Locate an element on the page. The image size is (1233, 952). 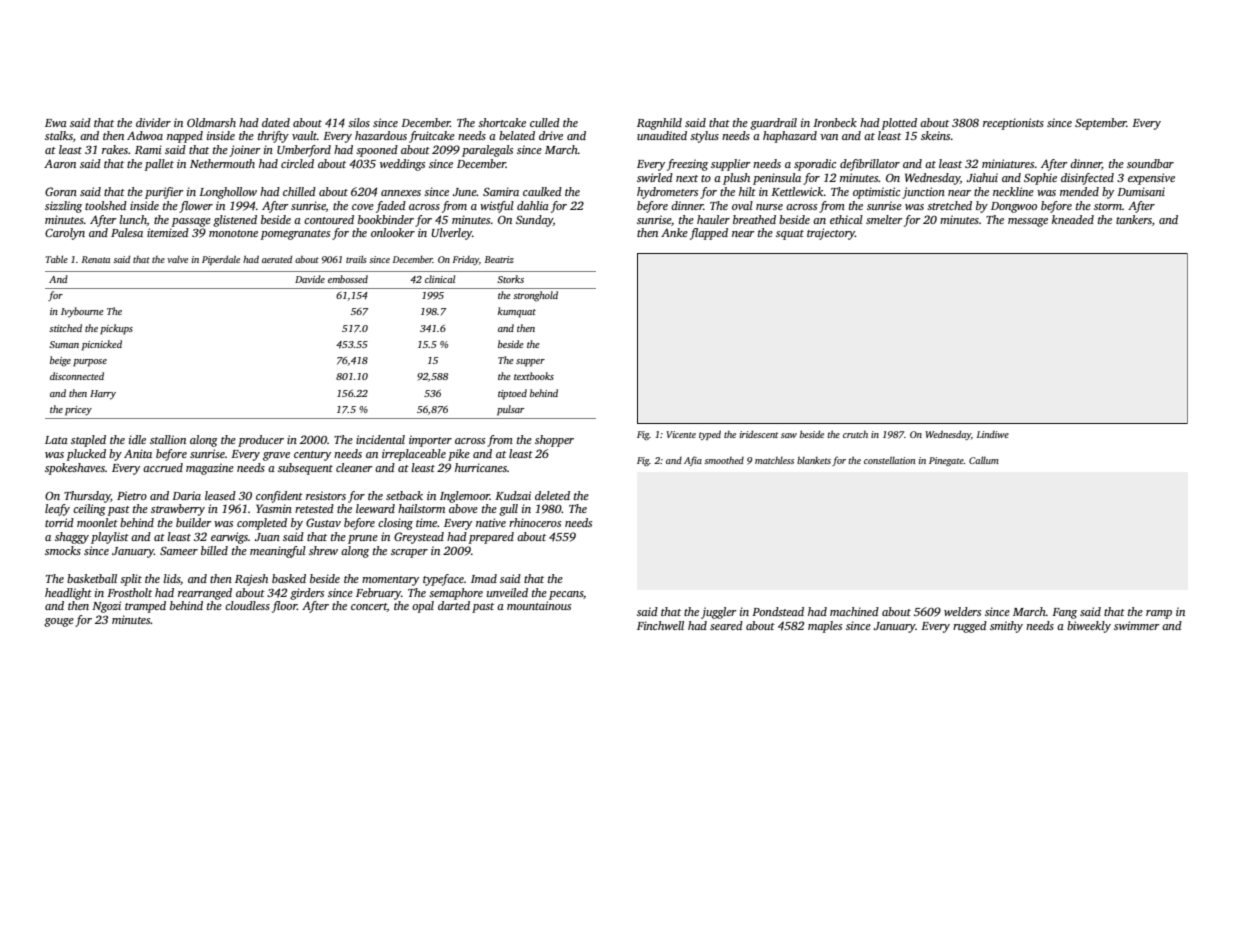
Palesa is located at coordinates (127, 232).
